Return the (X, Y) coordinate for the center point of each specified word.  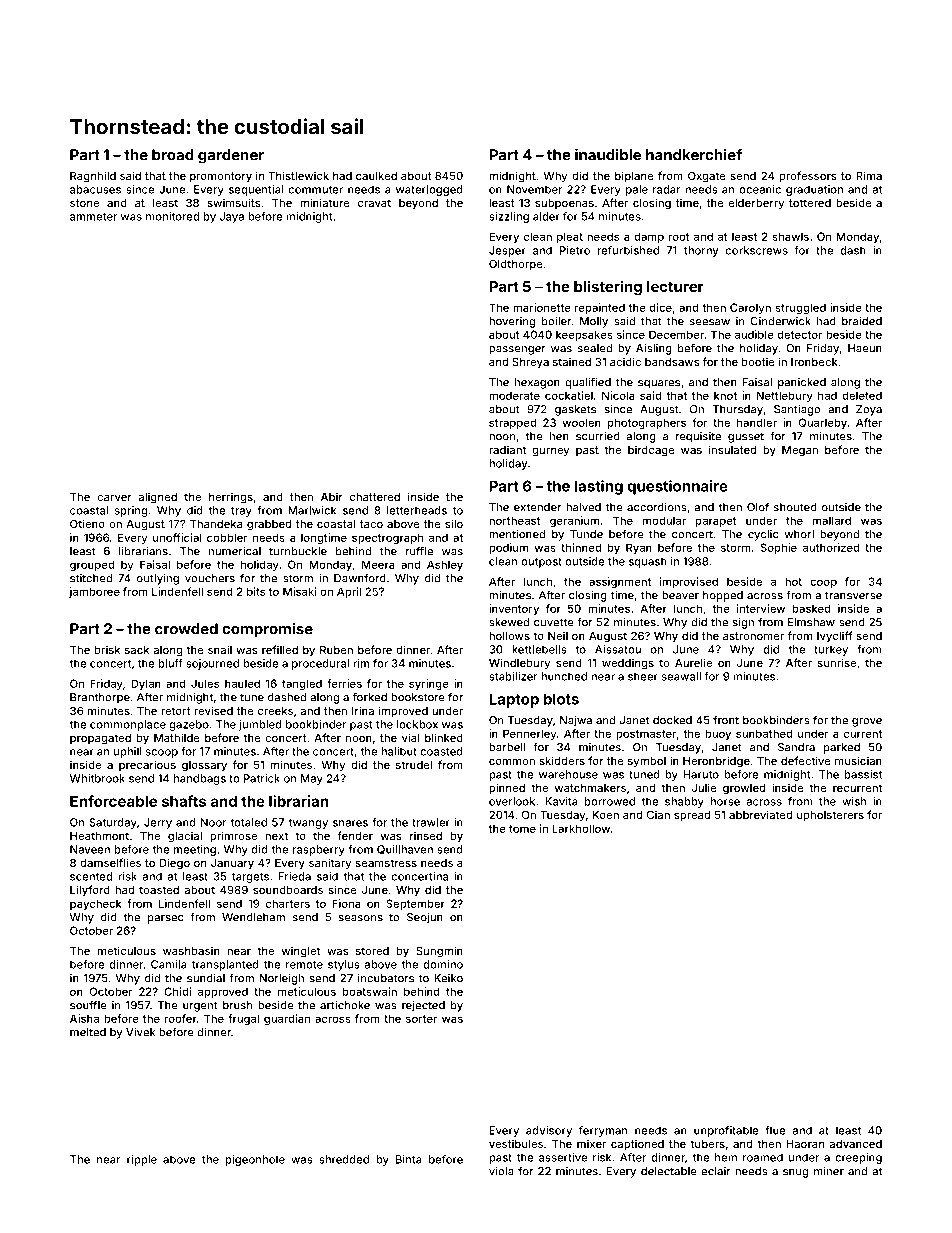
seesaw (710, 322)
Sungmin (439, 952)
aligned (157, 498)
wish (854, 801)
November (534, 189)
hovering (512, 322)
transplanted (225, 965)
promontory (221, 177)
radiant (507, 449)
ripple (142, 1160)
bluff (171, 663)
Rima (869, 175)
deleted (862, 395)
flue (775, 1130)
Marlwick (312, 510)
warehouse (568, 774)
